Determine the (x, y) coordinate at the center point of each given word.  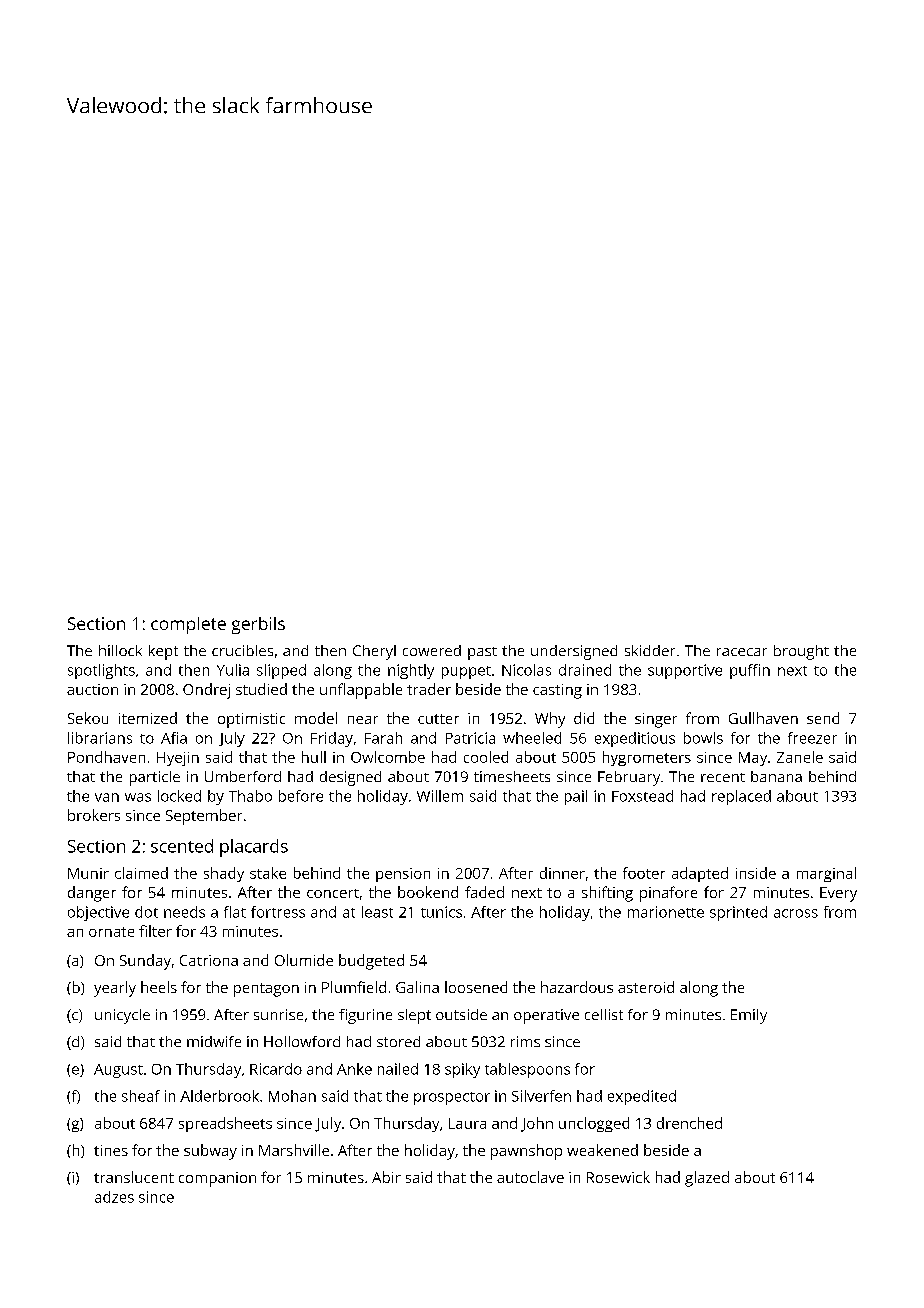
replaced (741, 797)
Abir (386, 1177)
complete (188, 625)
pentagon (266, 990)
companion (217, 1179)
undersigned (574, 652)
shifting (607, 894)
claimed (141, 873)
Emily (749, 1016)
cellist (604, 1014)
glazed (707, 1179)
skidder (650, 650)
